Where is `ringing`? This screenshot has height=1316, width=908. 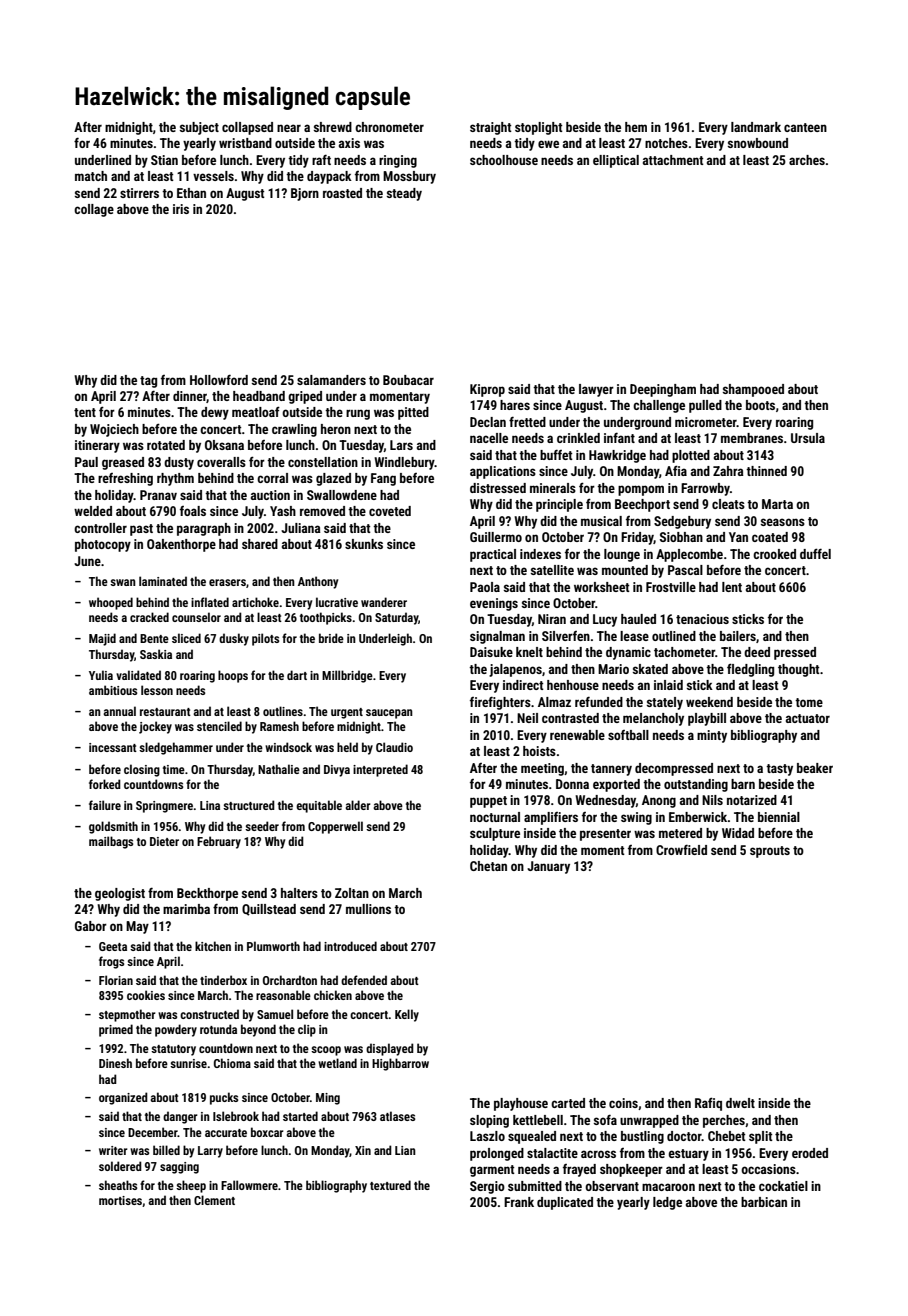
ringing is located at coordinates (398, 161).
